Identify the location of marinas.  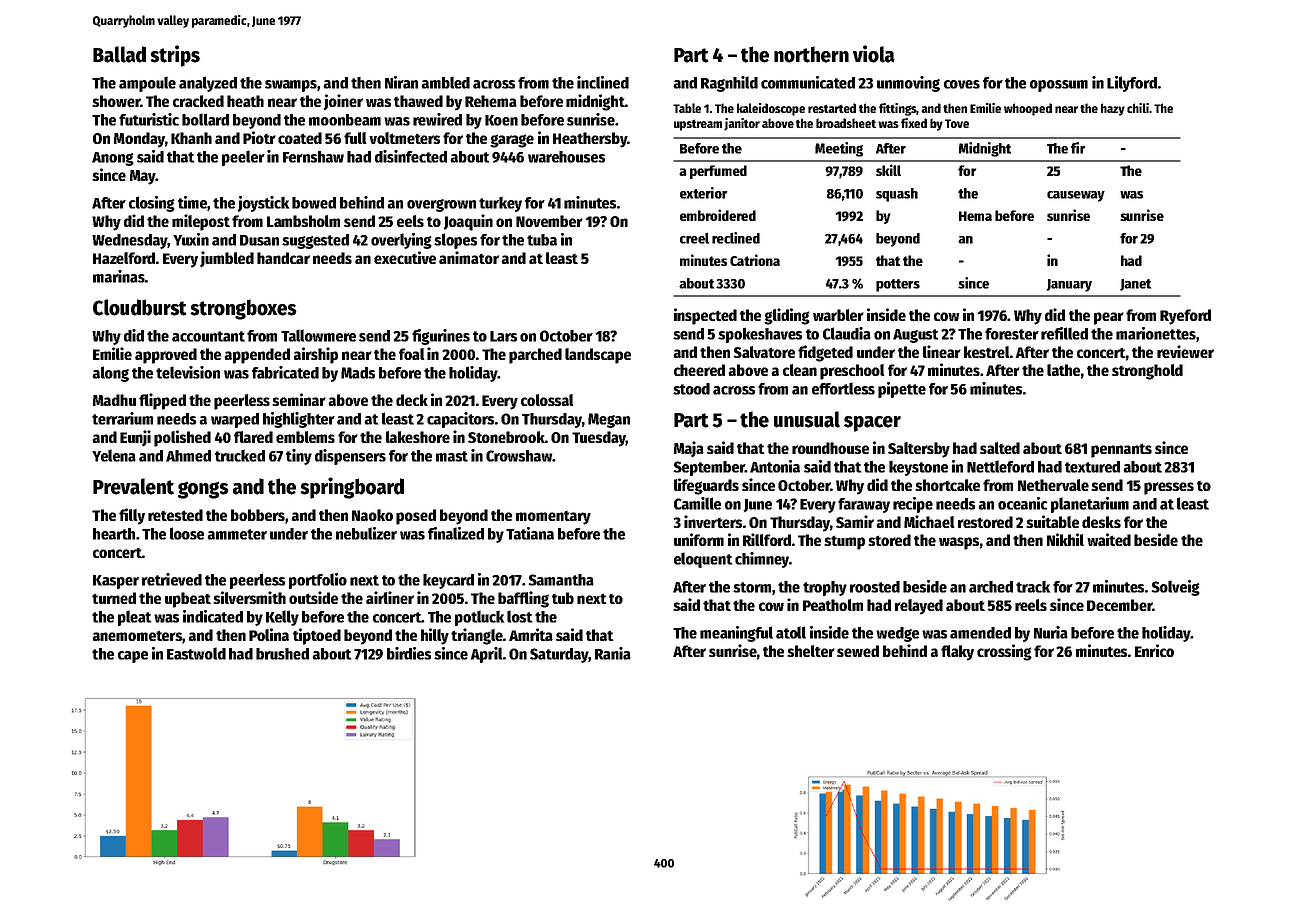
(119, 276).
